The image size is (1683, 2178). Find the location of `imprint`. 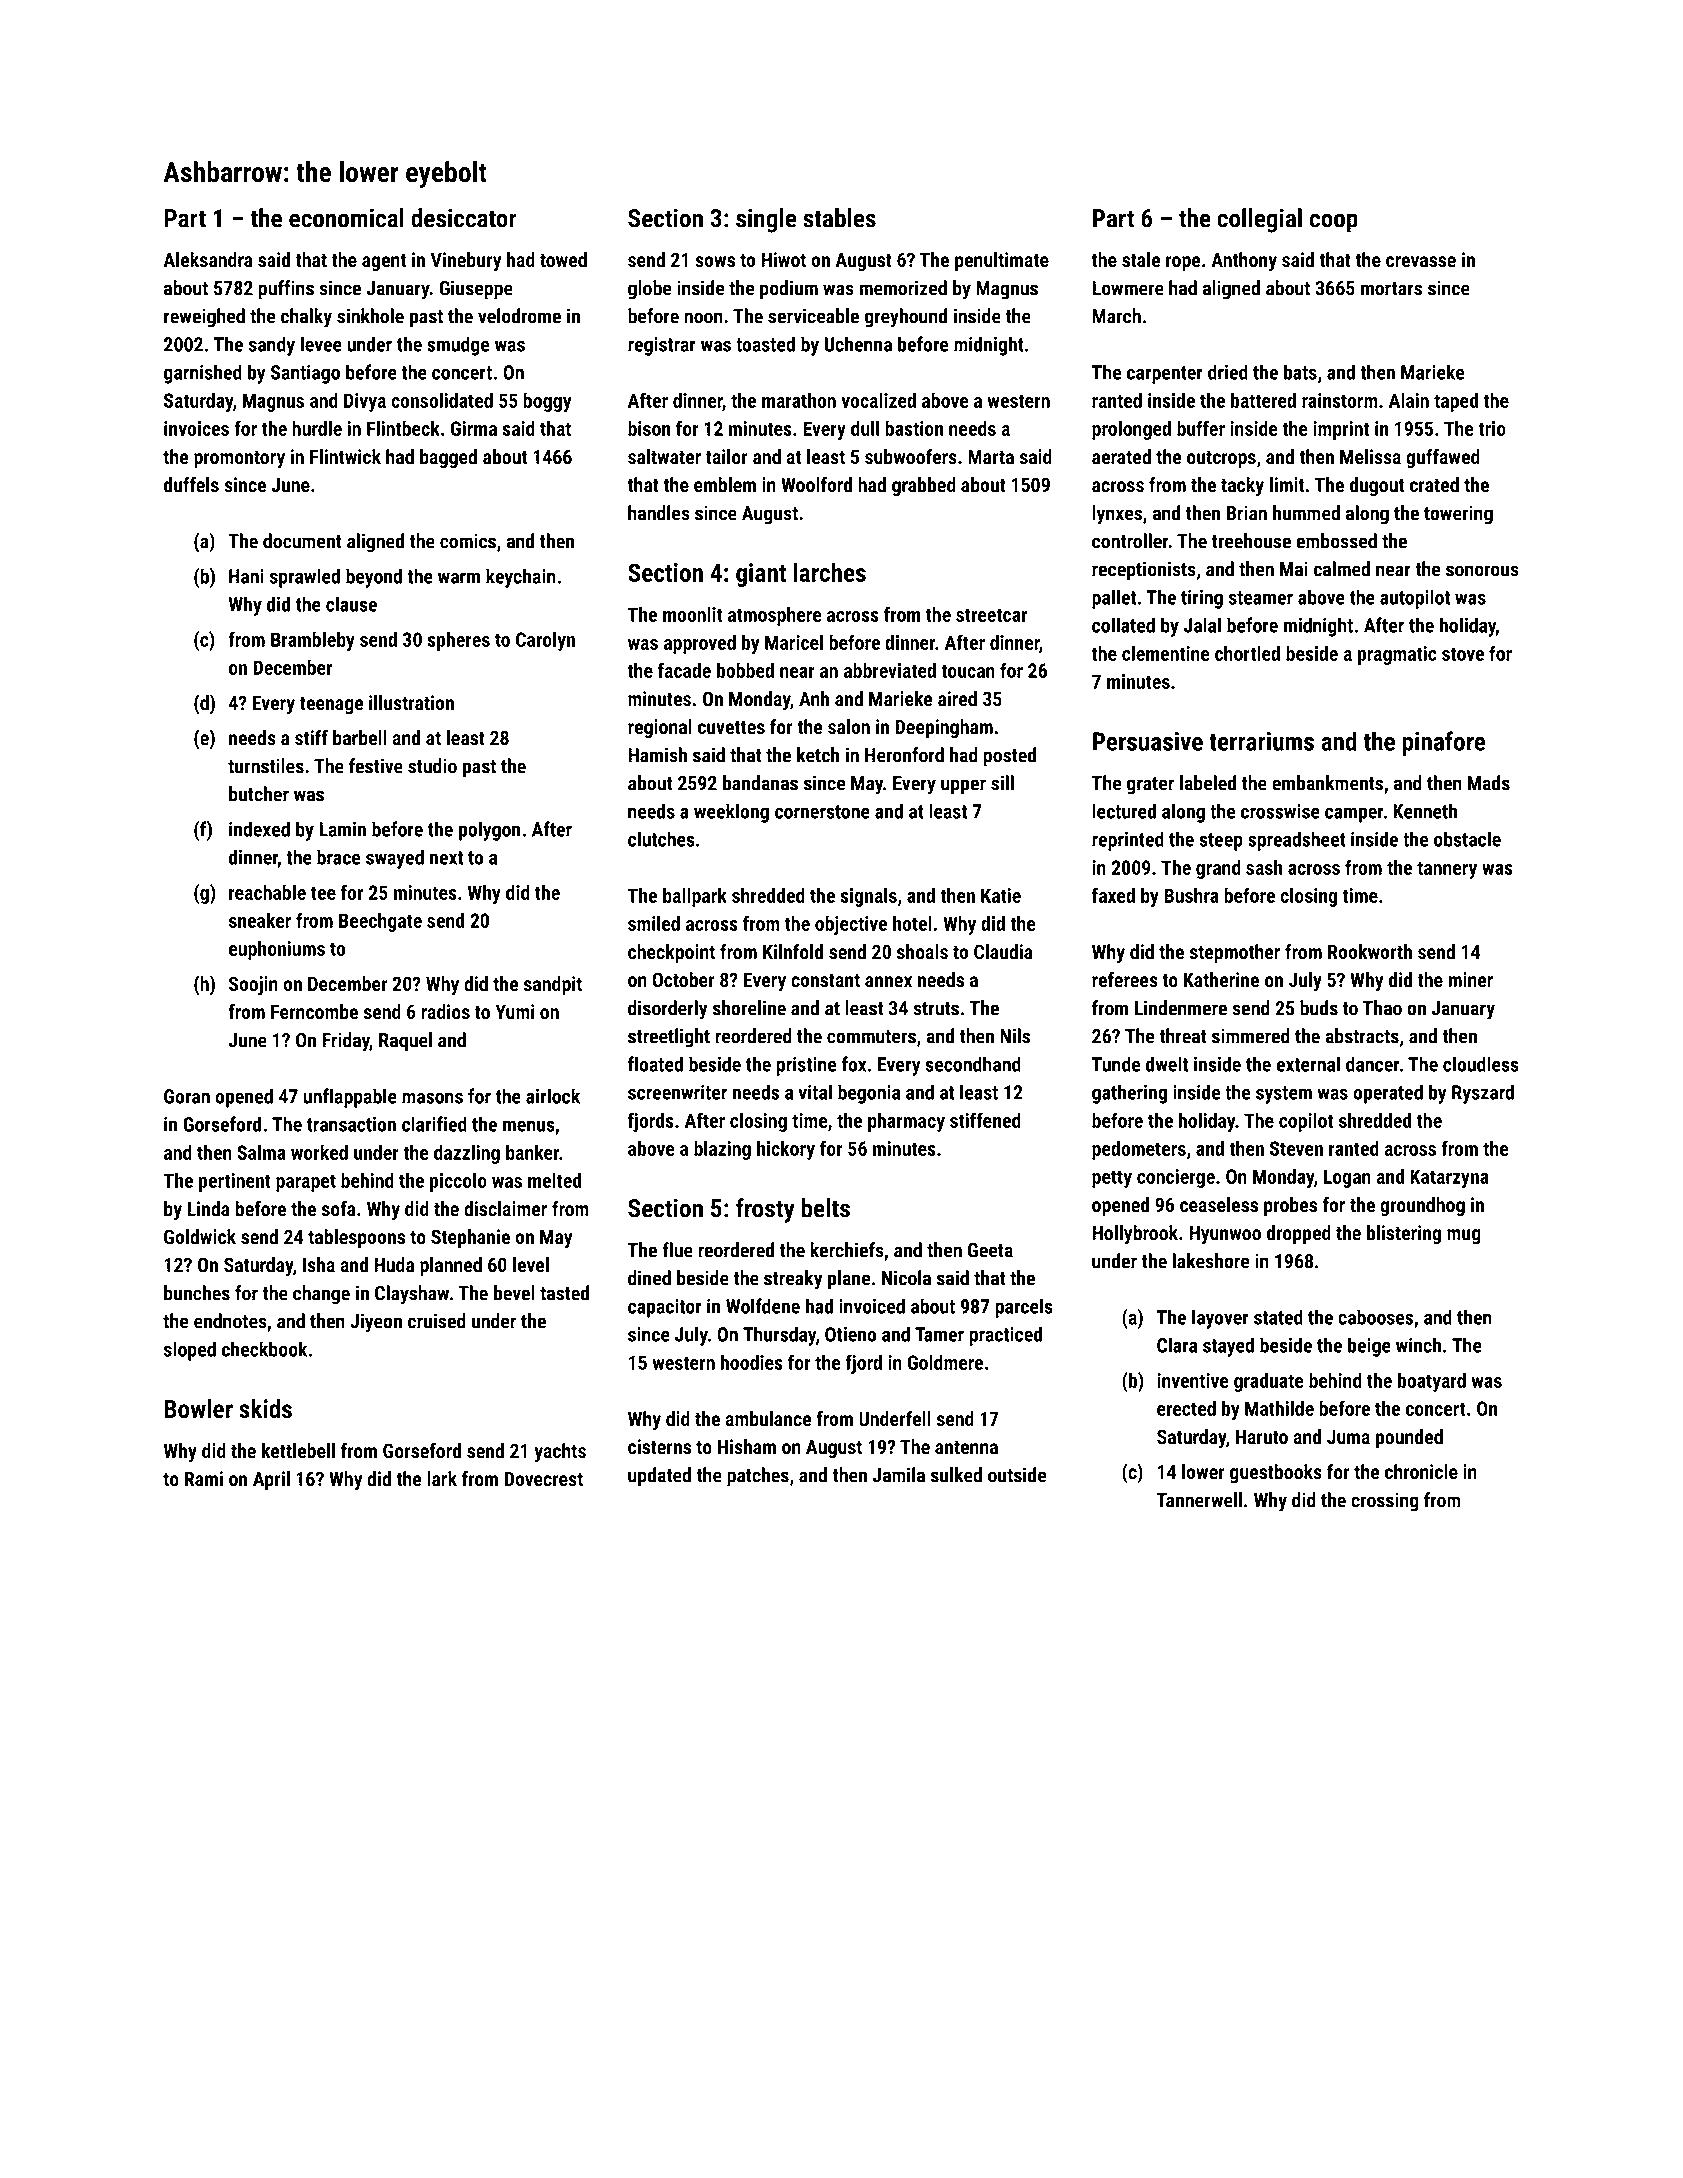

imprint is located at coordinates (1341, 430).
